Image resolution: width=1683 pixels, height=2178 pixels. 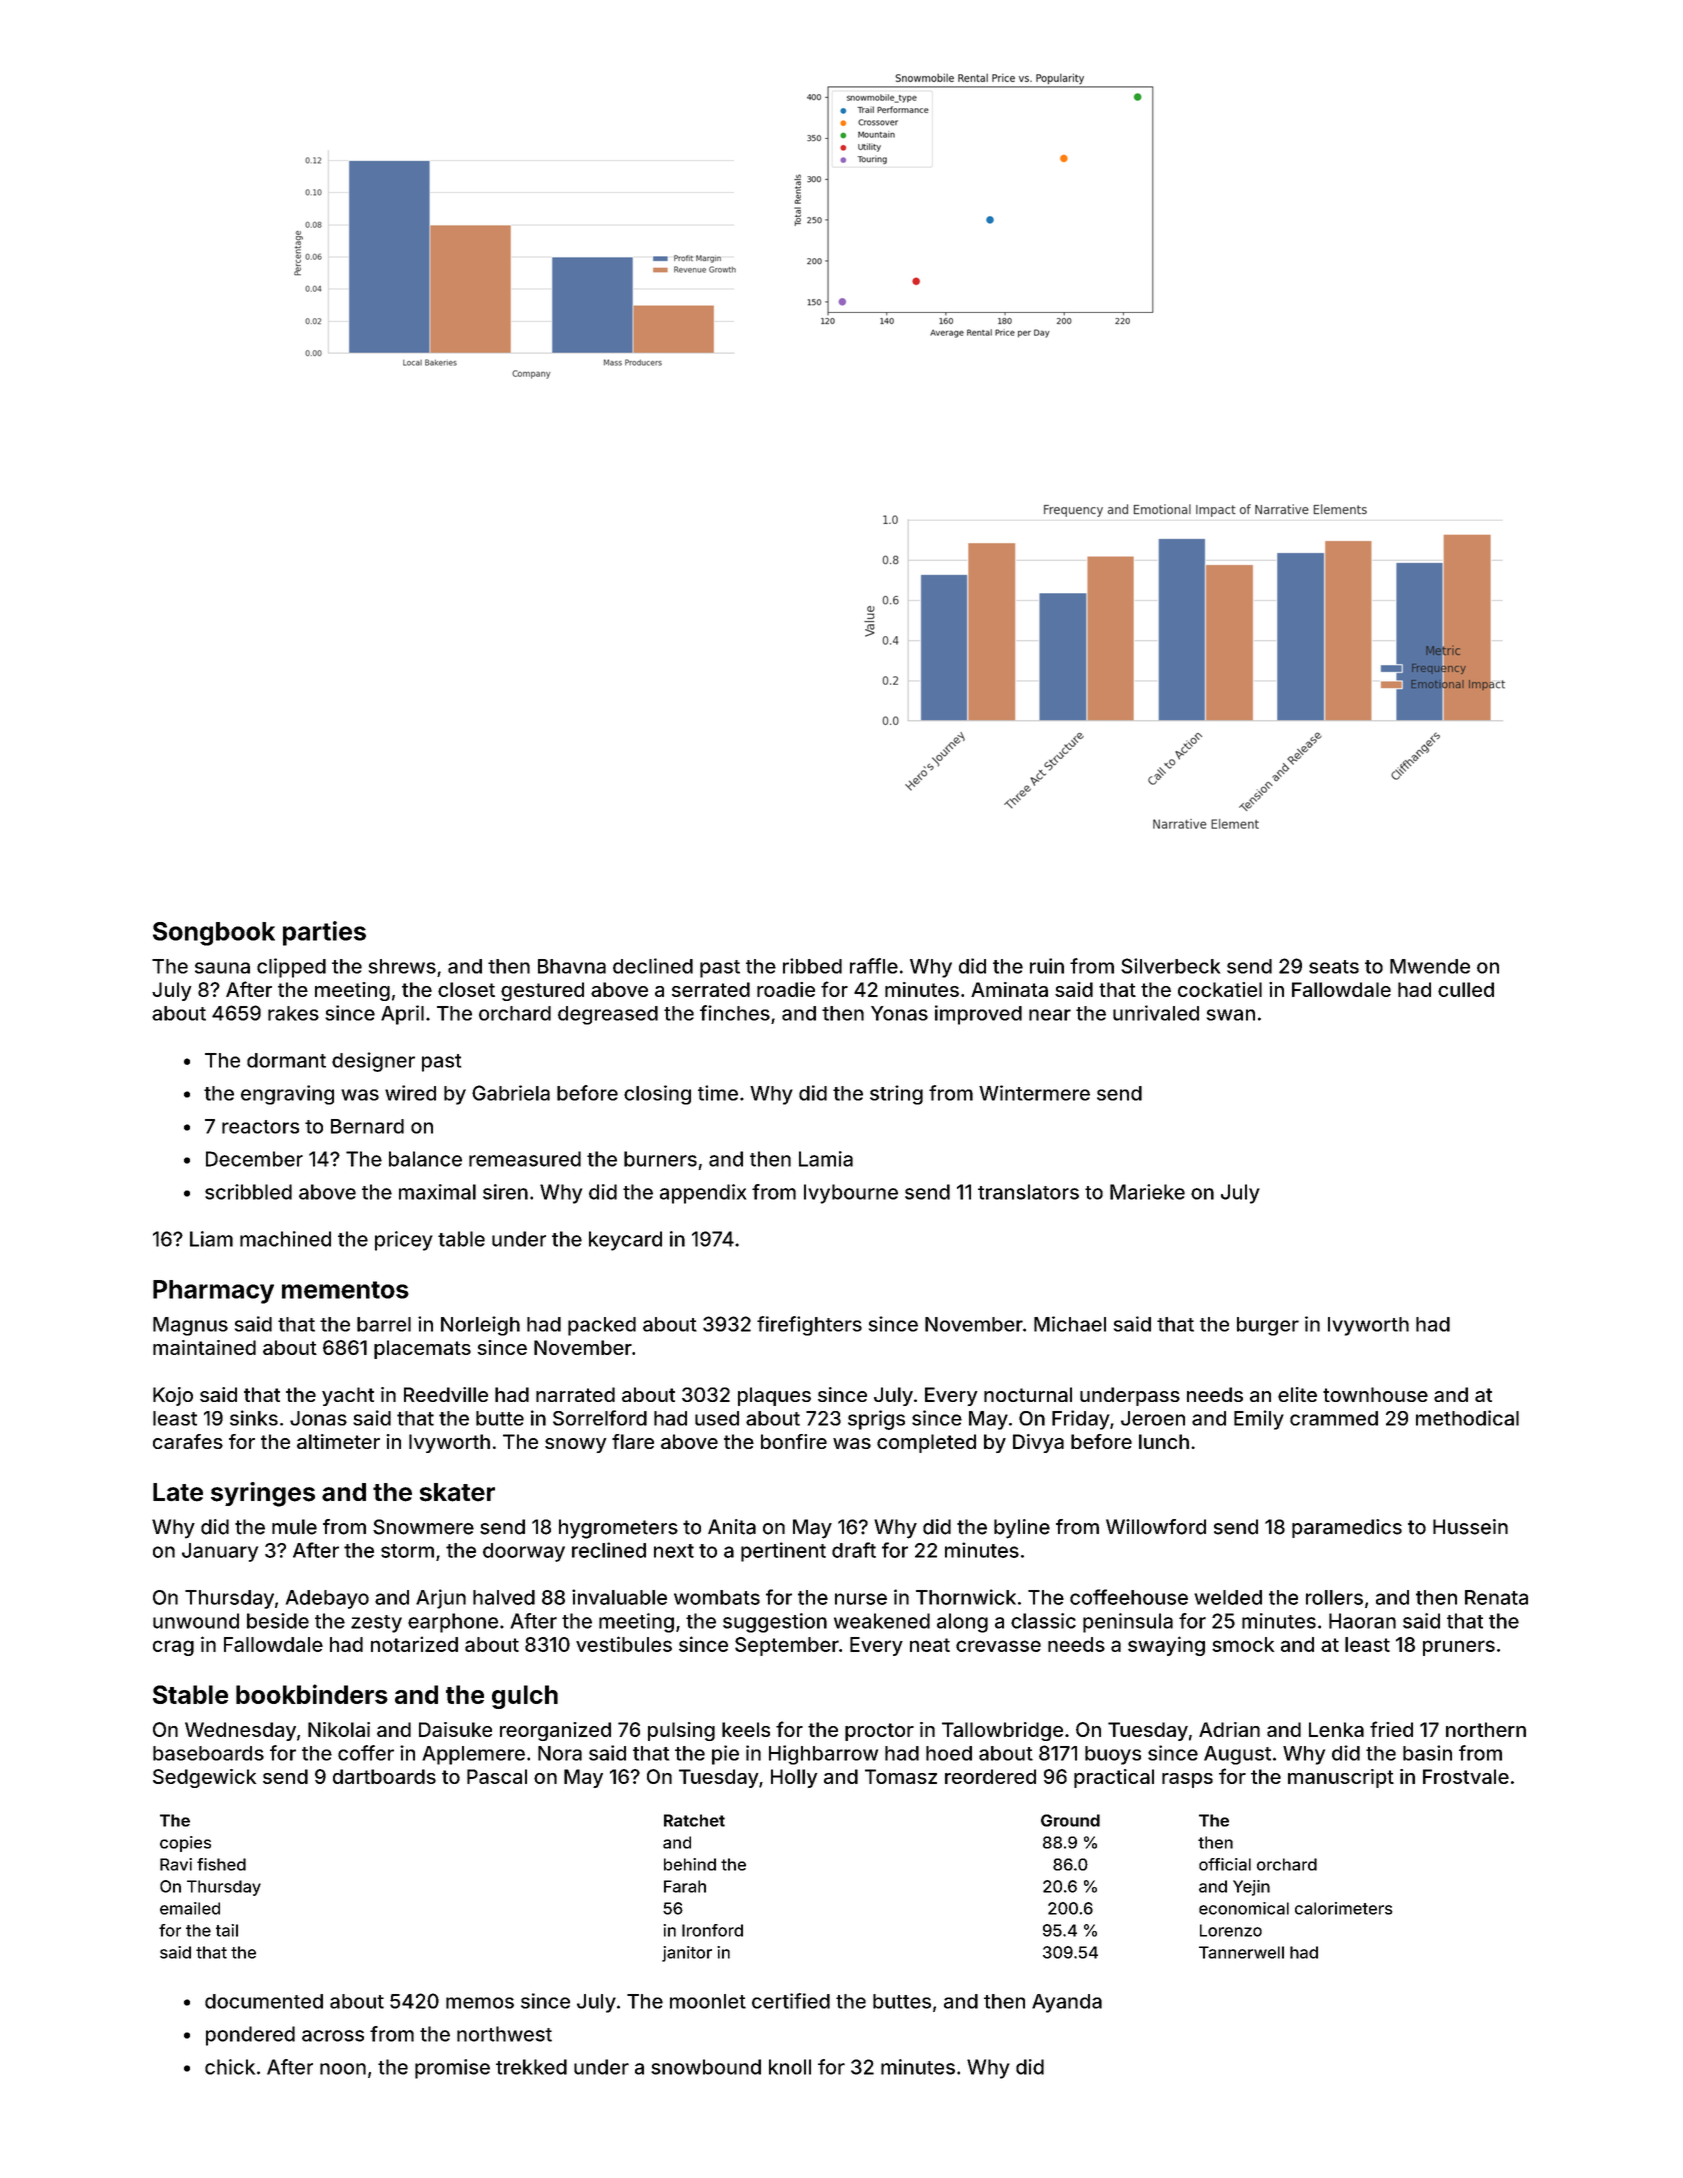 I want to click on Emily, so click(x=1259, y=1420).
